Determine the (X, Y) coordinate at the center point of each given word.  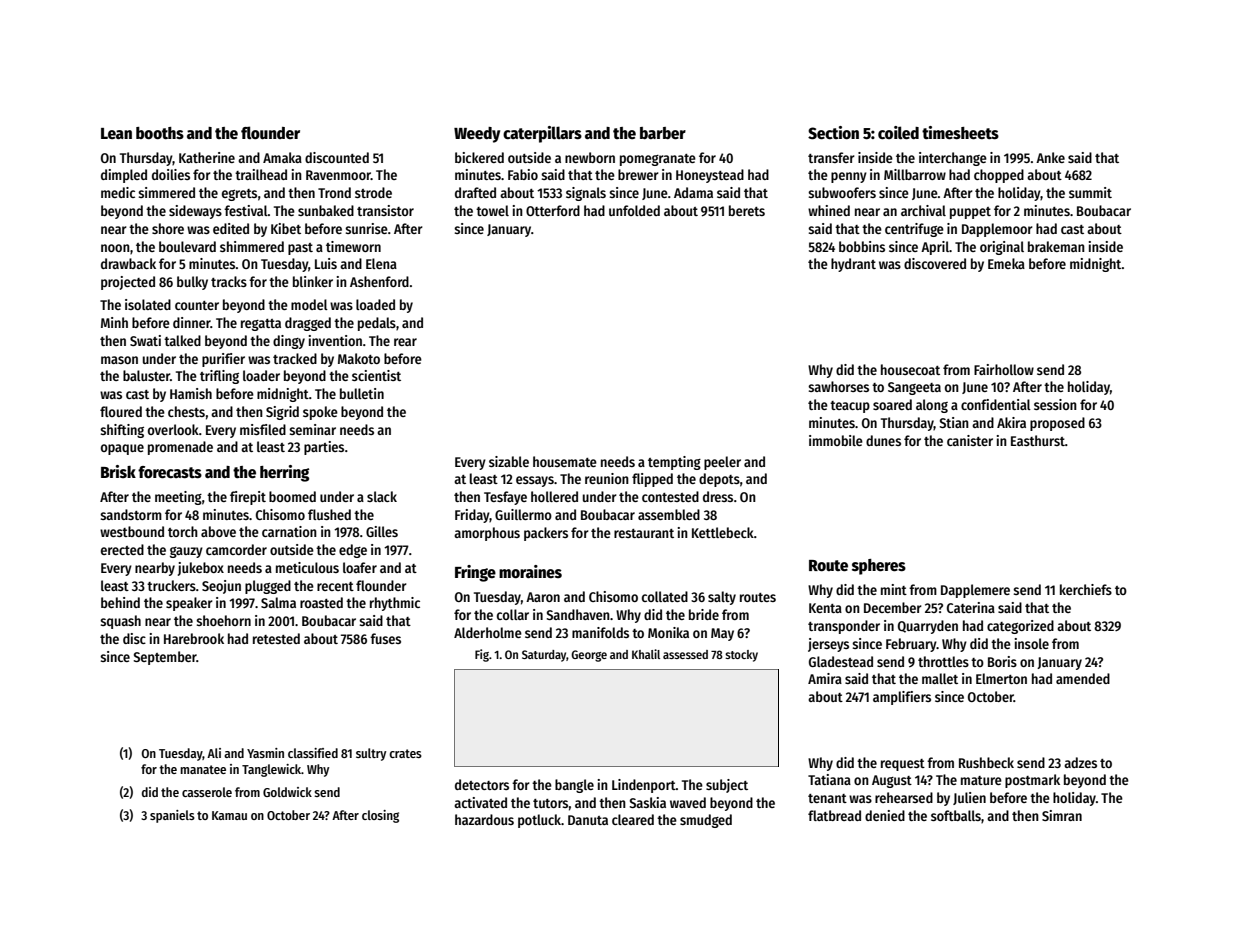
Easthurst (1038, 440)
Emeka (1006, 263)
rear (405, 342)
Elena (381, 263)
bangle (574, 786)
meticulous (307, 567)
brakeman (1056, 246)
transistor (385, 210)
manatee (203, 769)
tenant (827, 798)
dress (718, 496)
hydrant (853, 265)
